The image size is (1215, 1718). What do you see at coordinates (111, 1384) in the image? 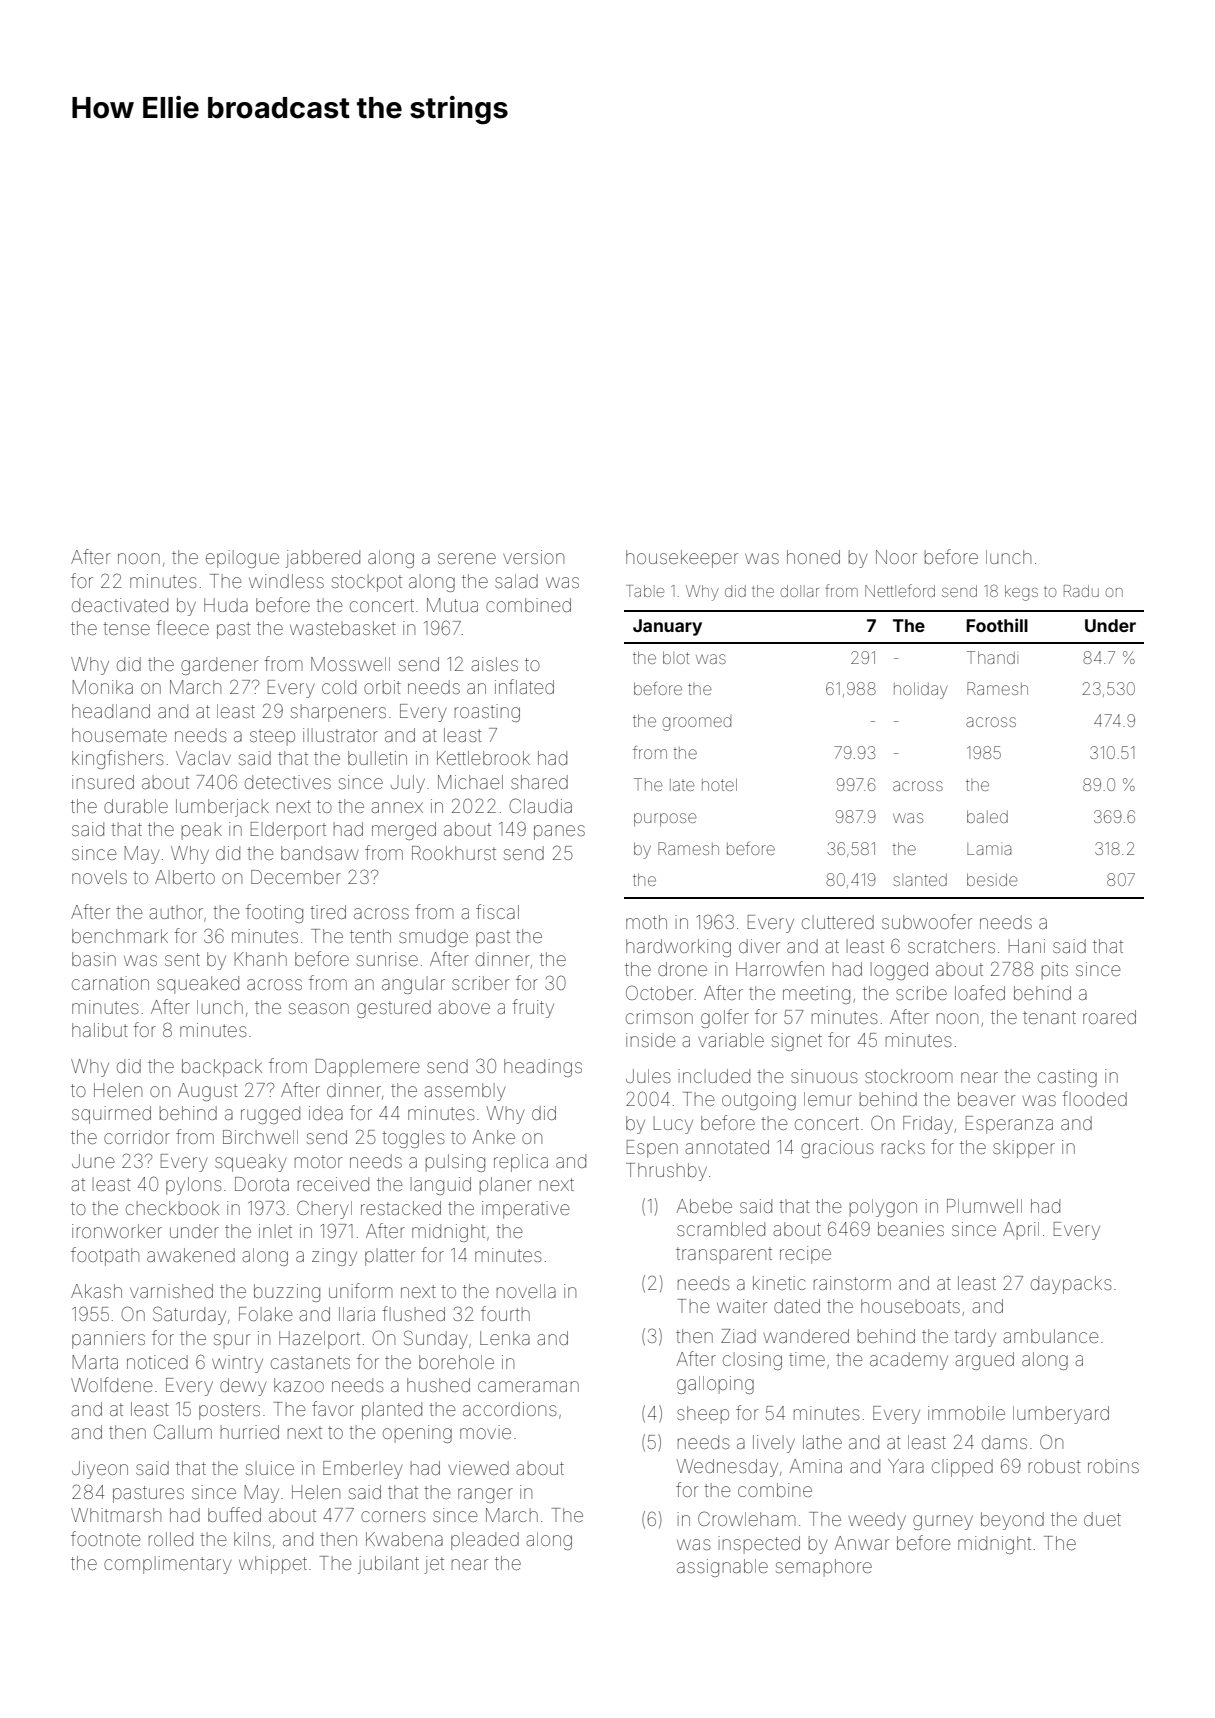
I see `Wolfdene` at bounding box center [111, 1384].
